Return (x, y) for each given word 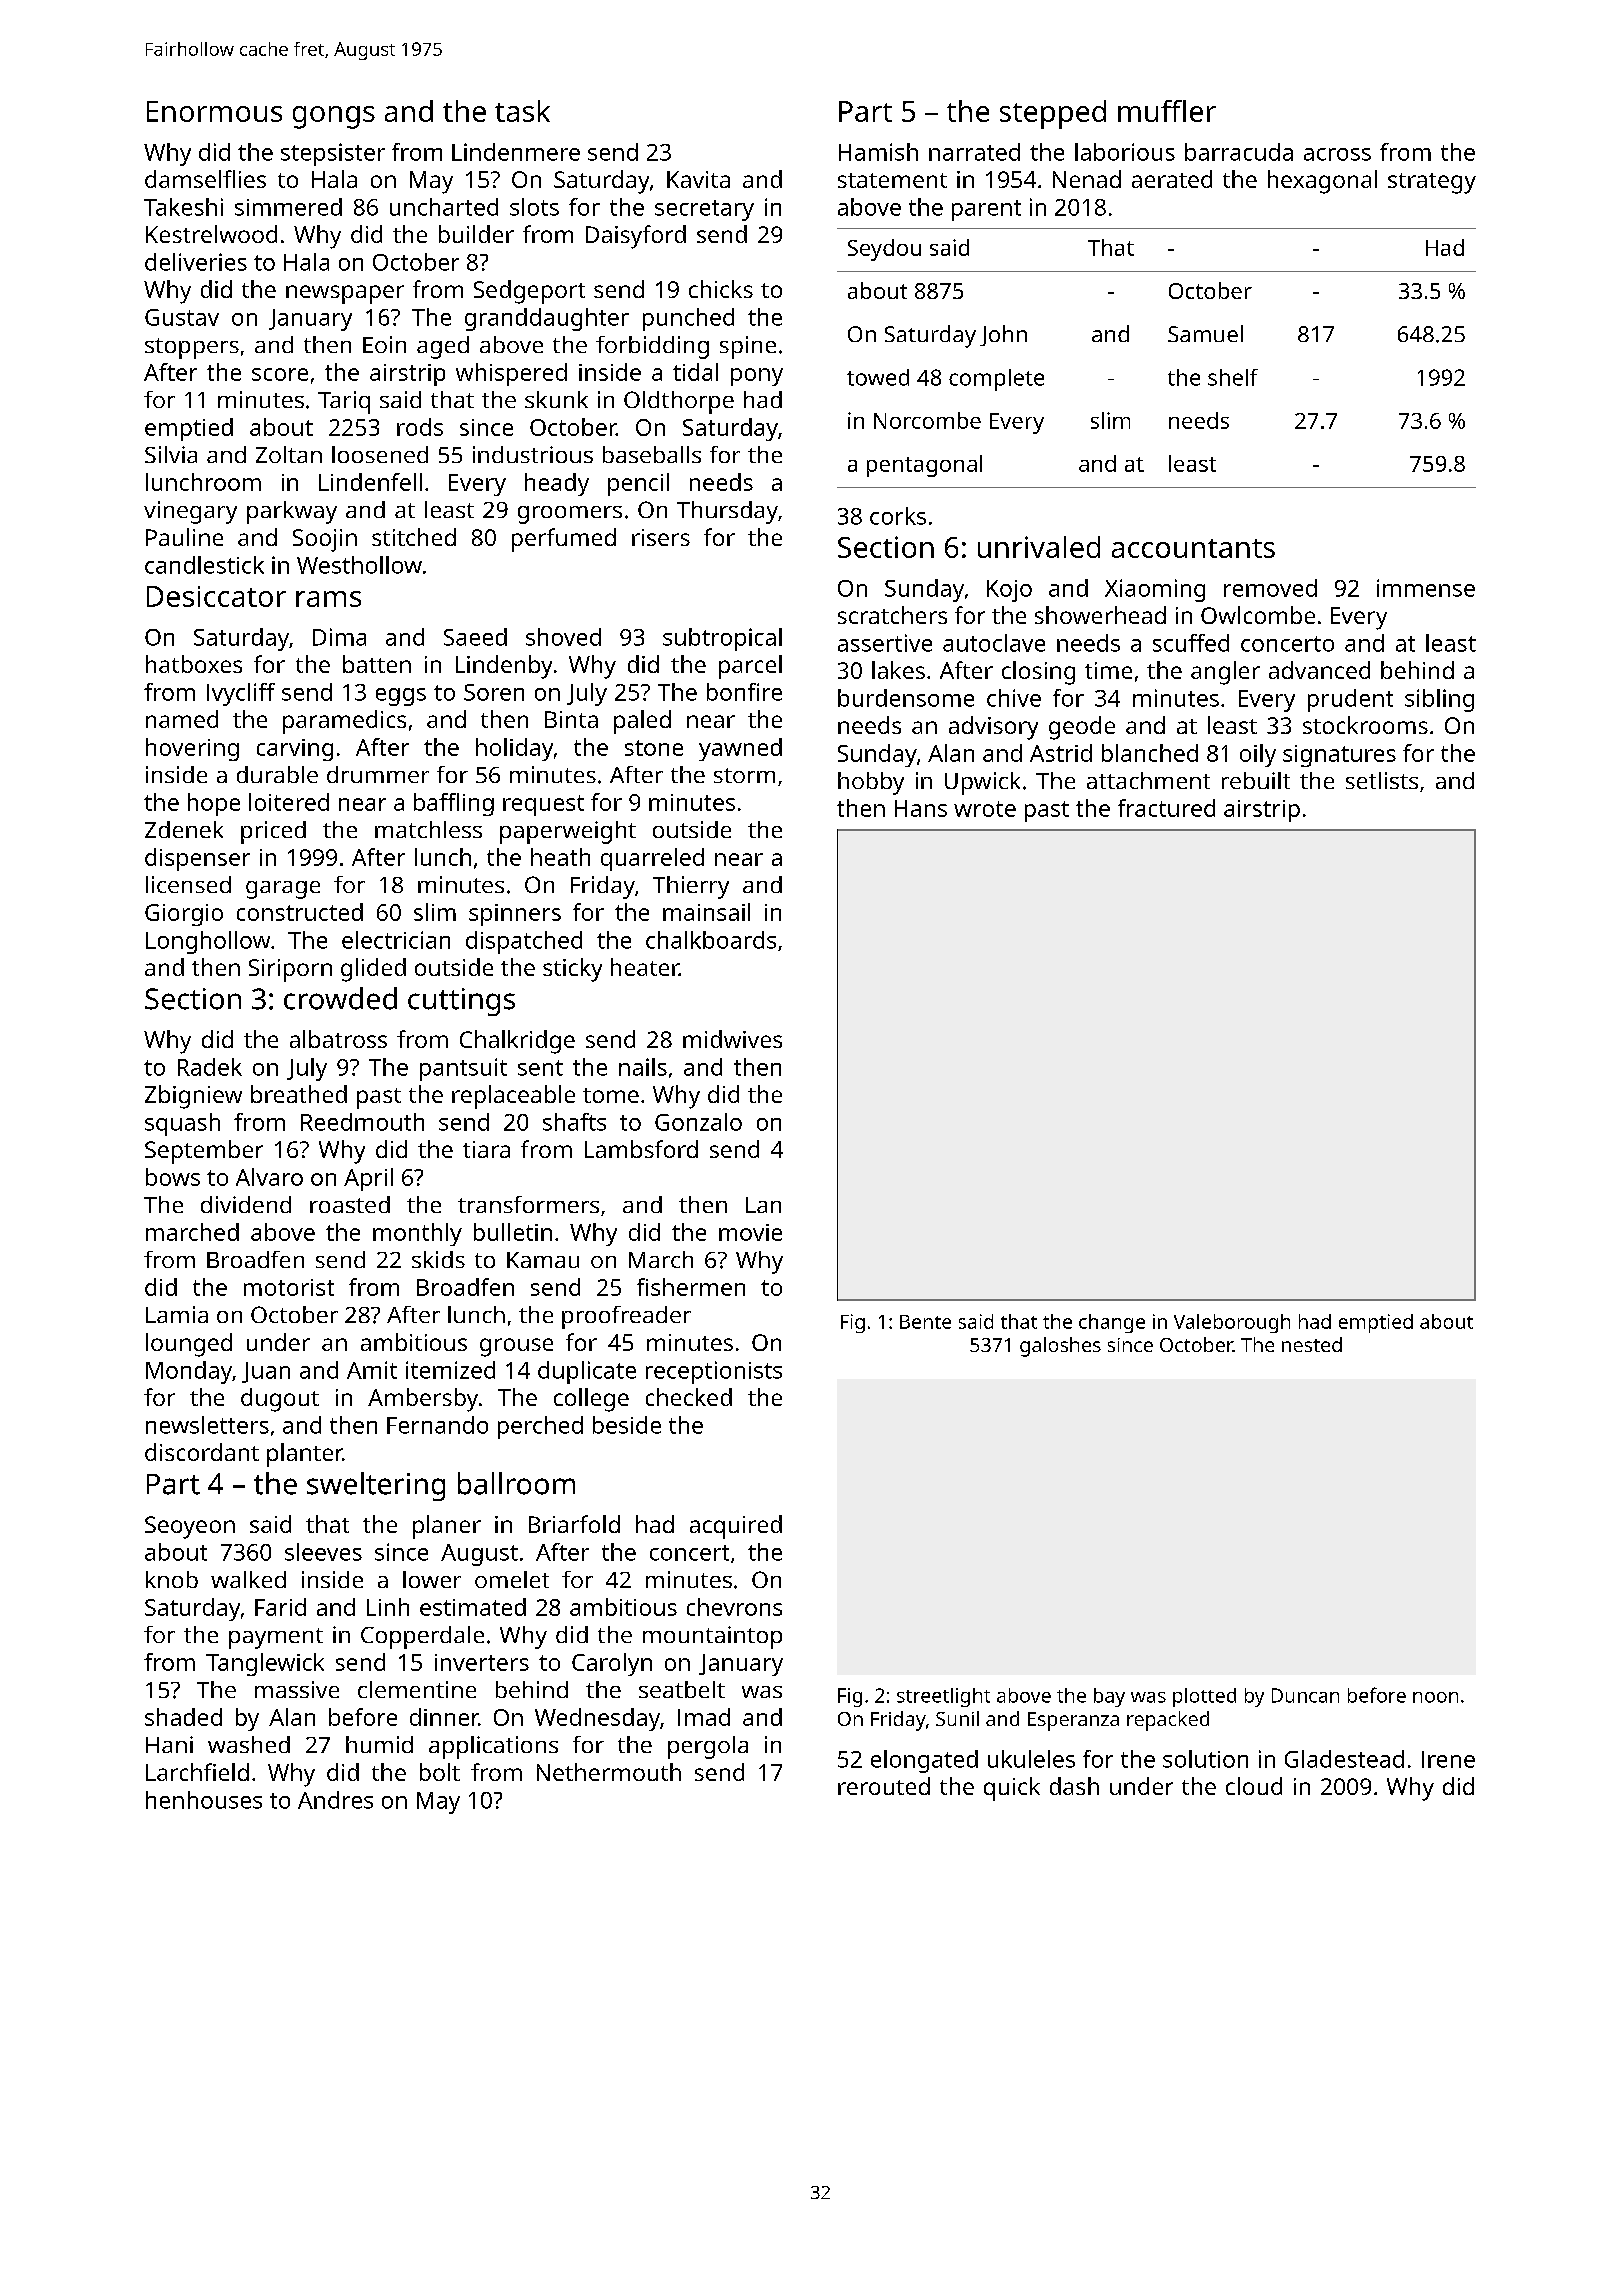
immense (1426, 588)
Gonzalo (698, 1122)
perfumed (564, 540)
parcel (750, 667)
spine (748, 347)
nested (1312, 1344)
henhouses (204, 1800)
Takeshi (183, 207)
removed (1270, 588)
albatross (338, 1039)
